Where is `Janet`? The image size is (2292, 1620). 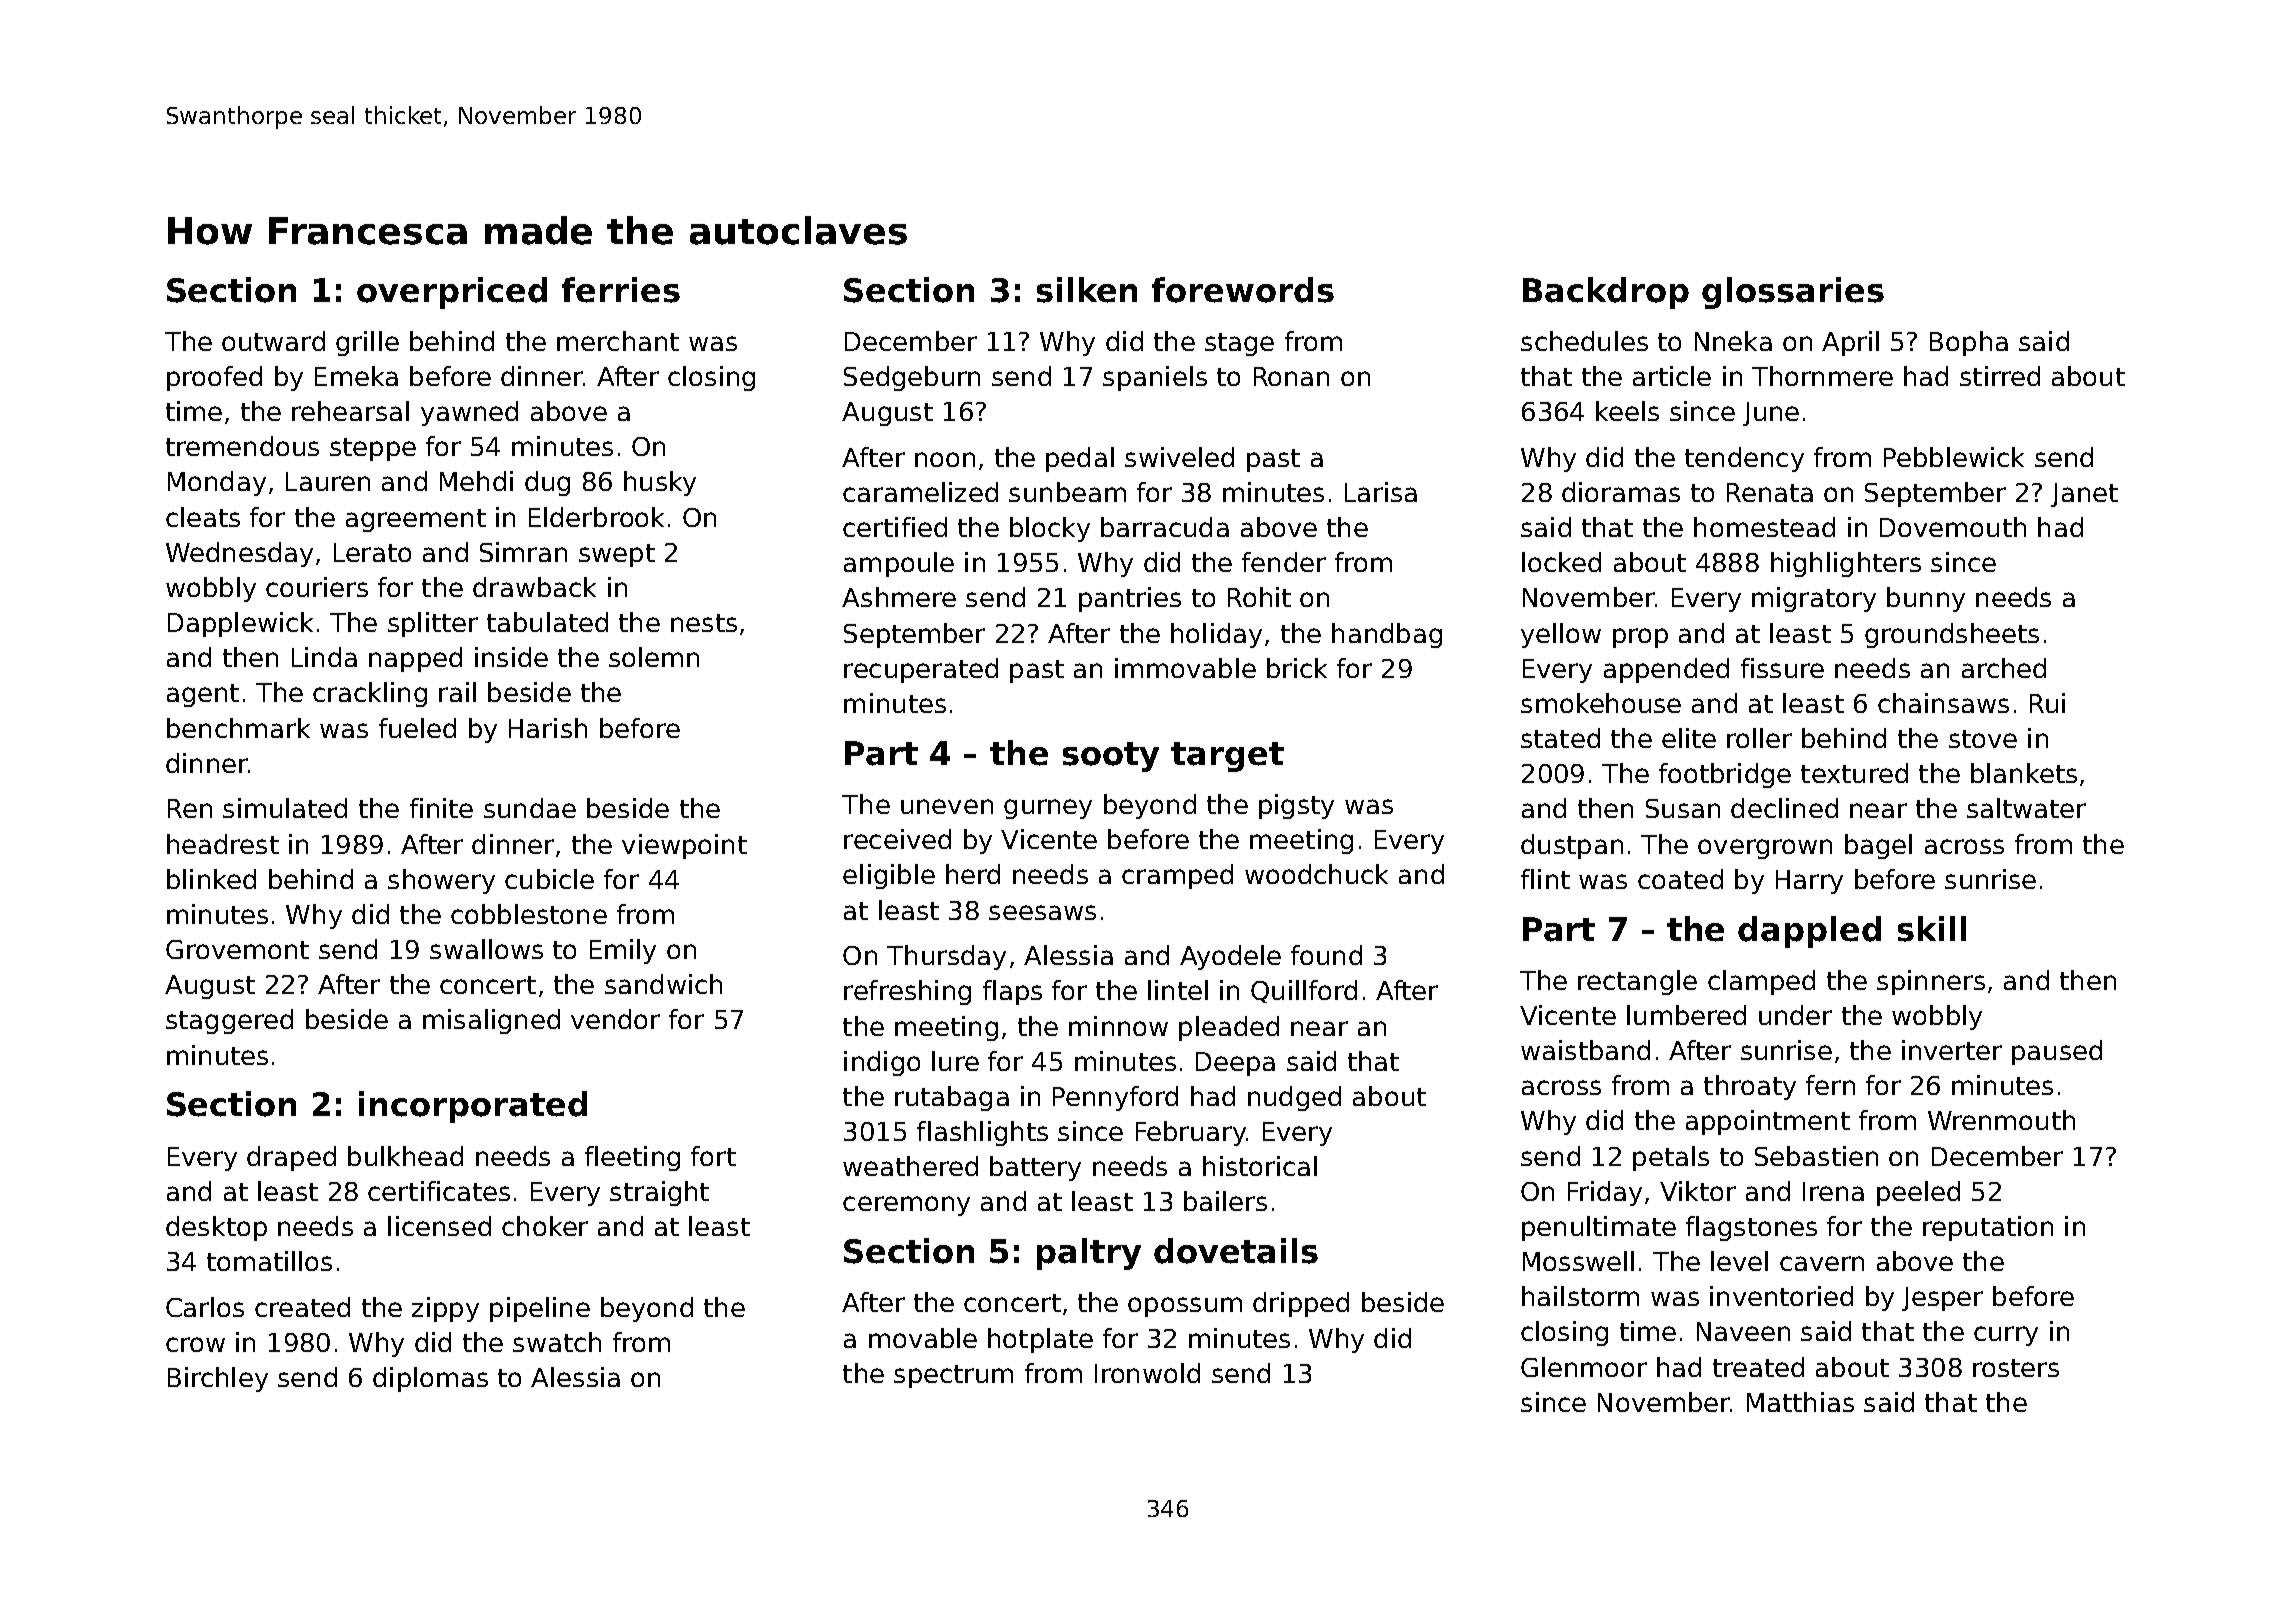
Janet is located at coordinates (2084, 495).
